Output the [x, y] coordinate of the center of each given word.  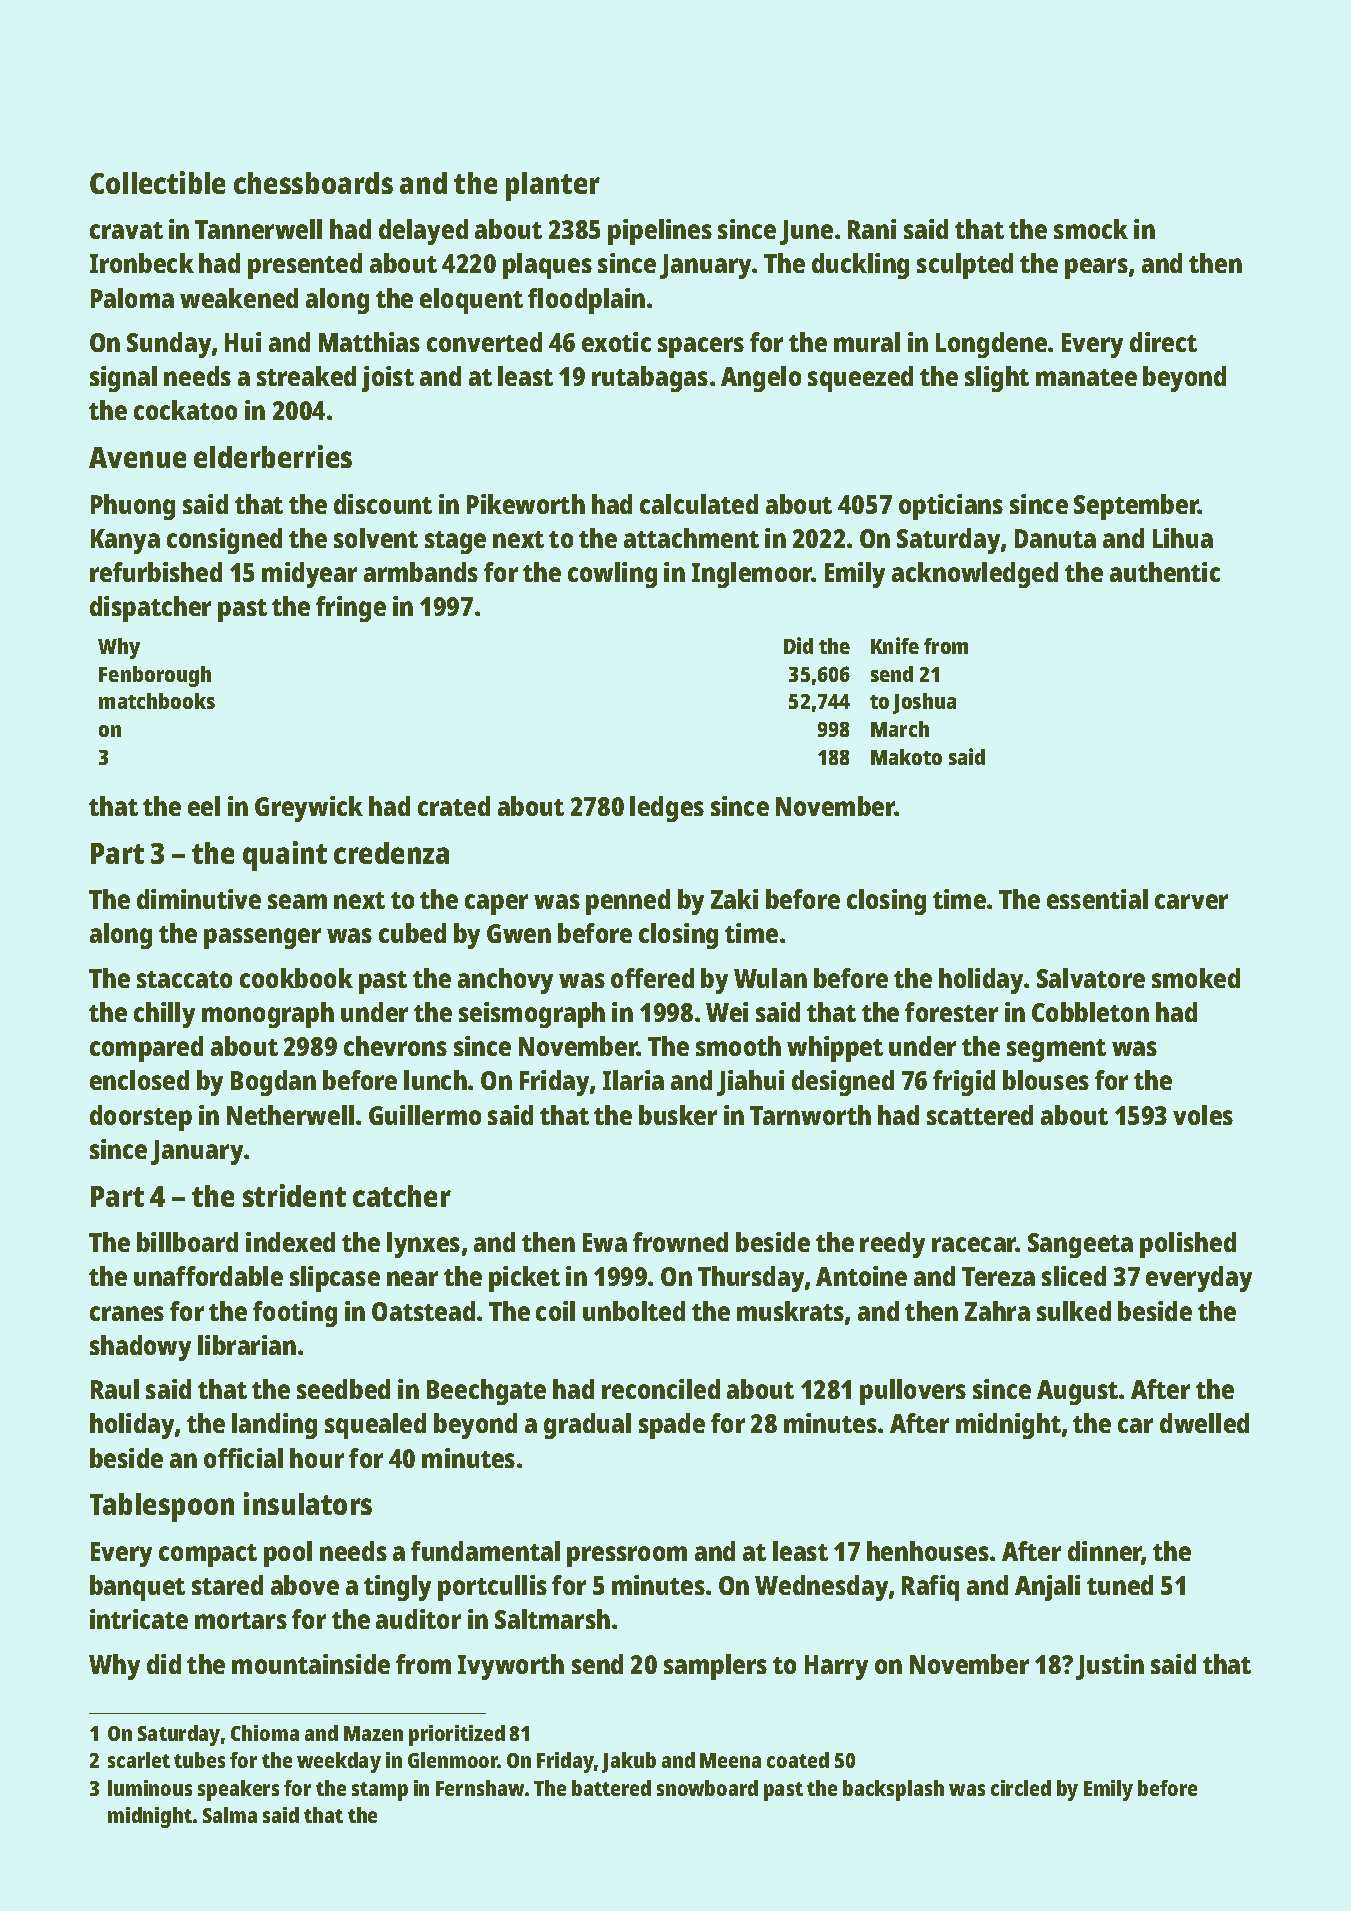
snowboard [707, 1788]
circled [1021, 1788]
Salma [230, 1815]
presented [305, 266]
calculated [699, 504]
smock [1091, 229]
